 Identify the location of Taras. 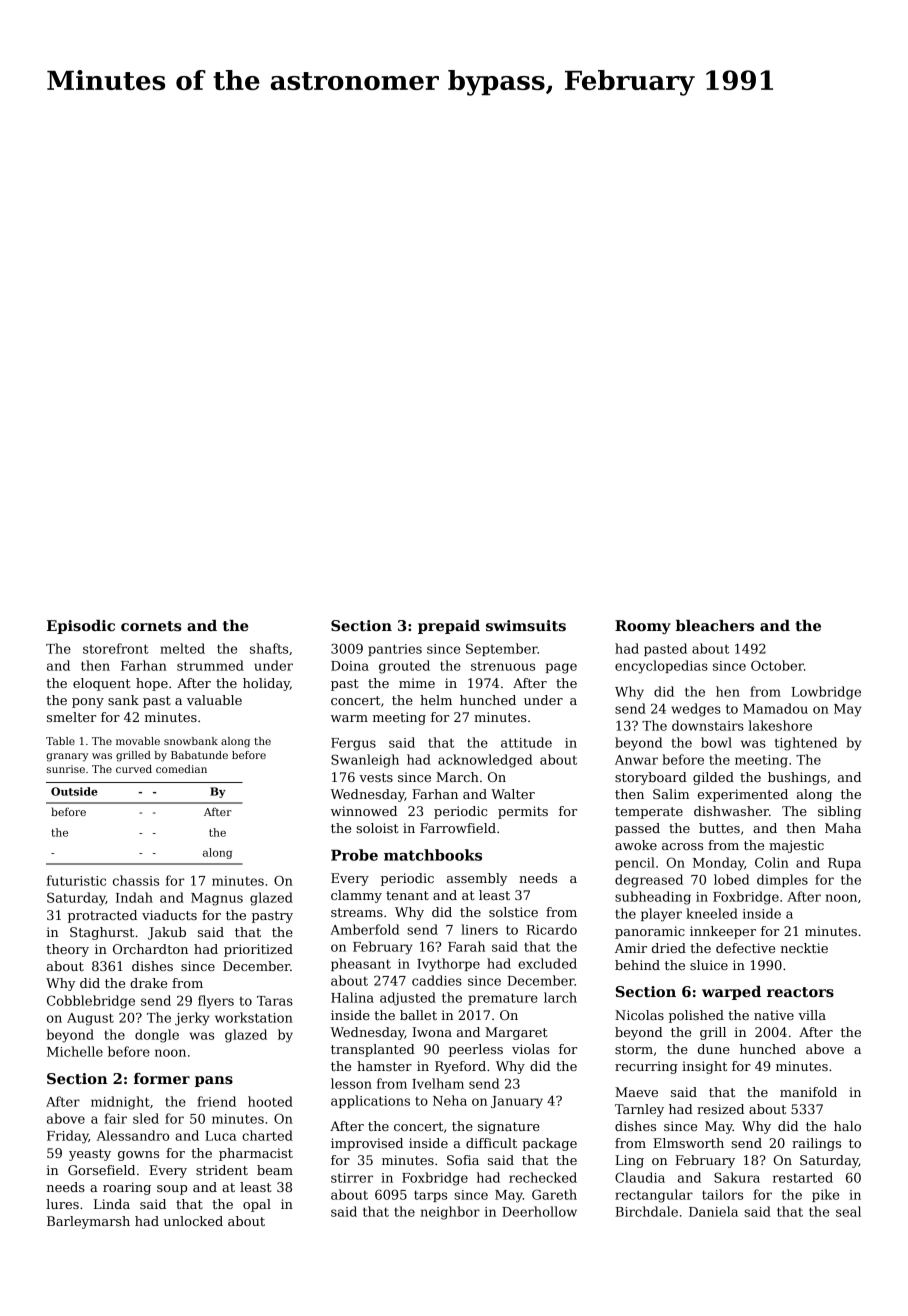
(275, 1001).
